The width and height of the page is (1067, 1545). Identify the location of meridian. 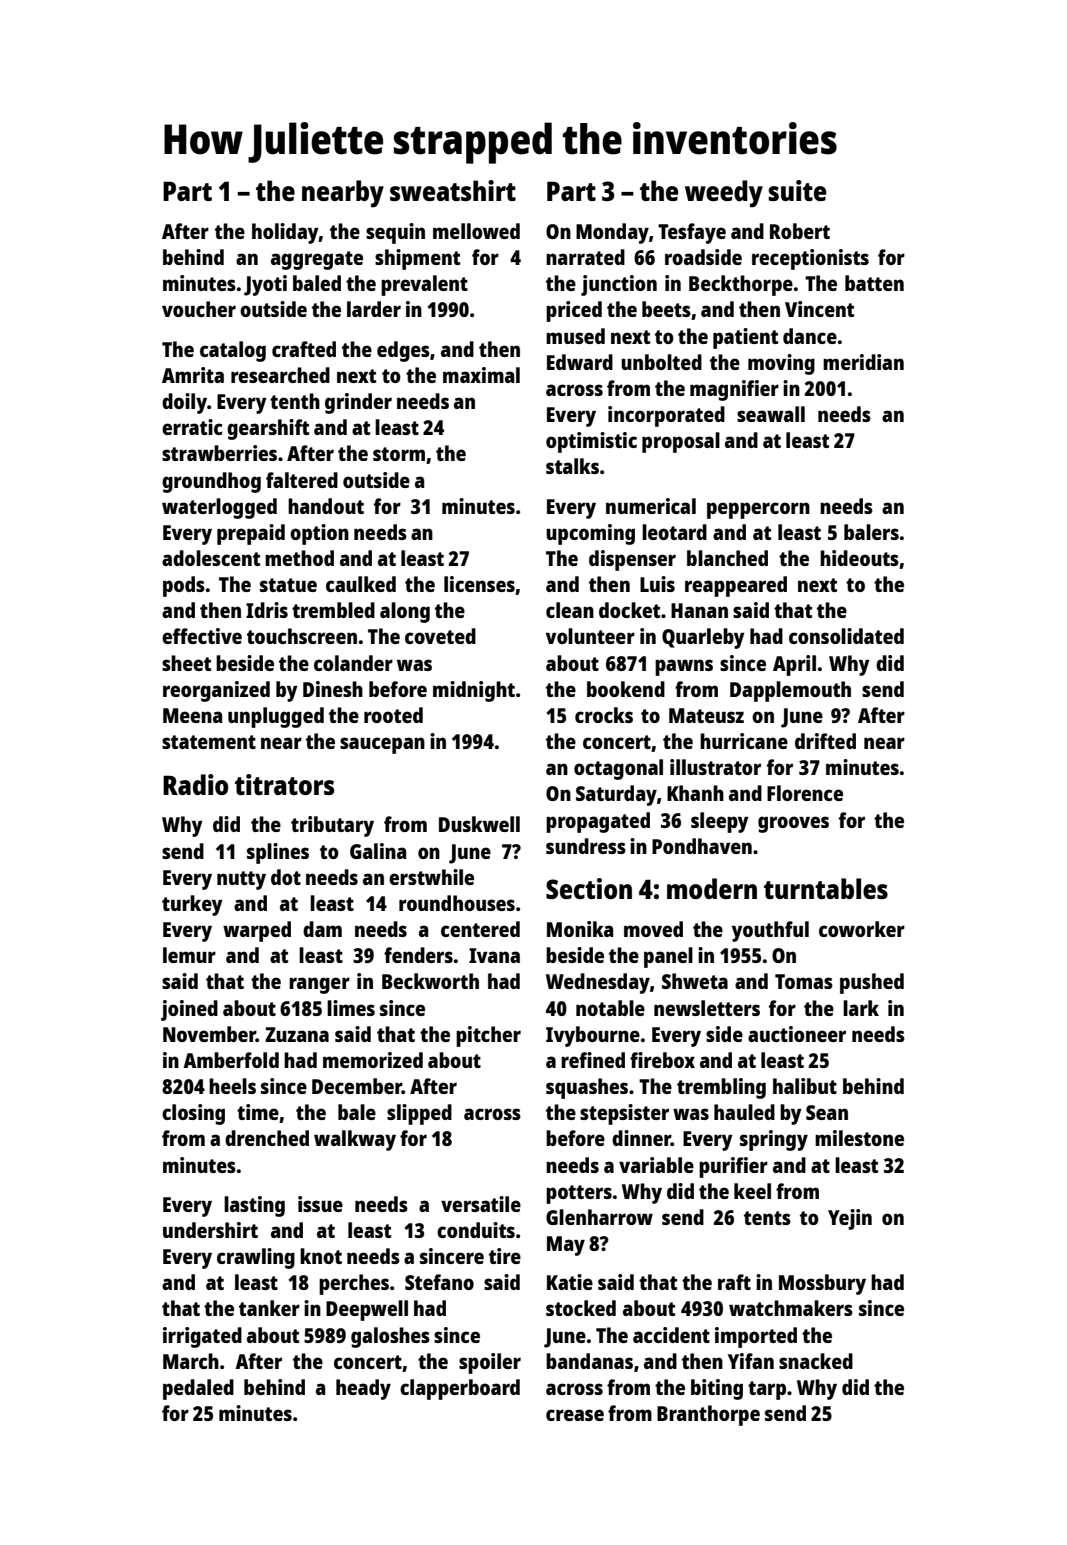
(863, 362).
